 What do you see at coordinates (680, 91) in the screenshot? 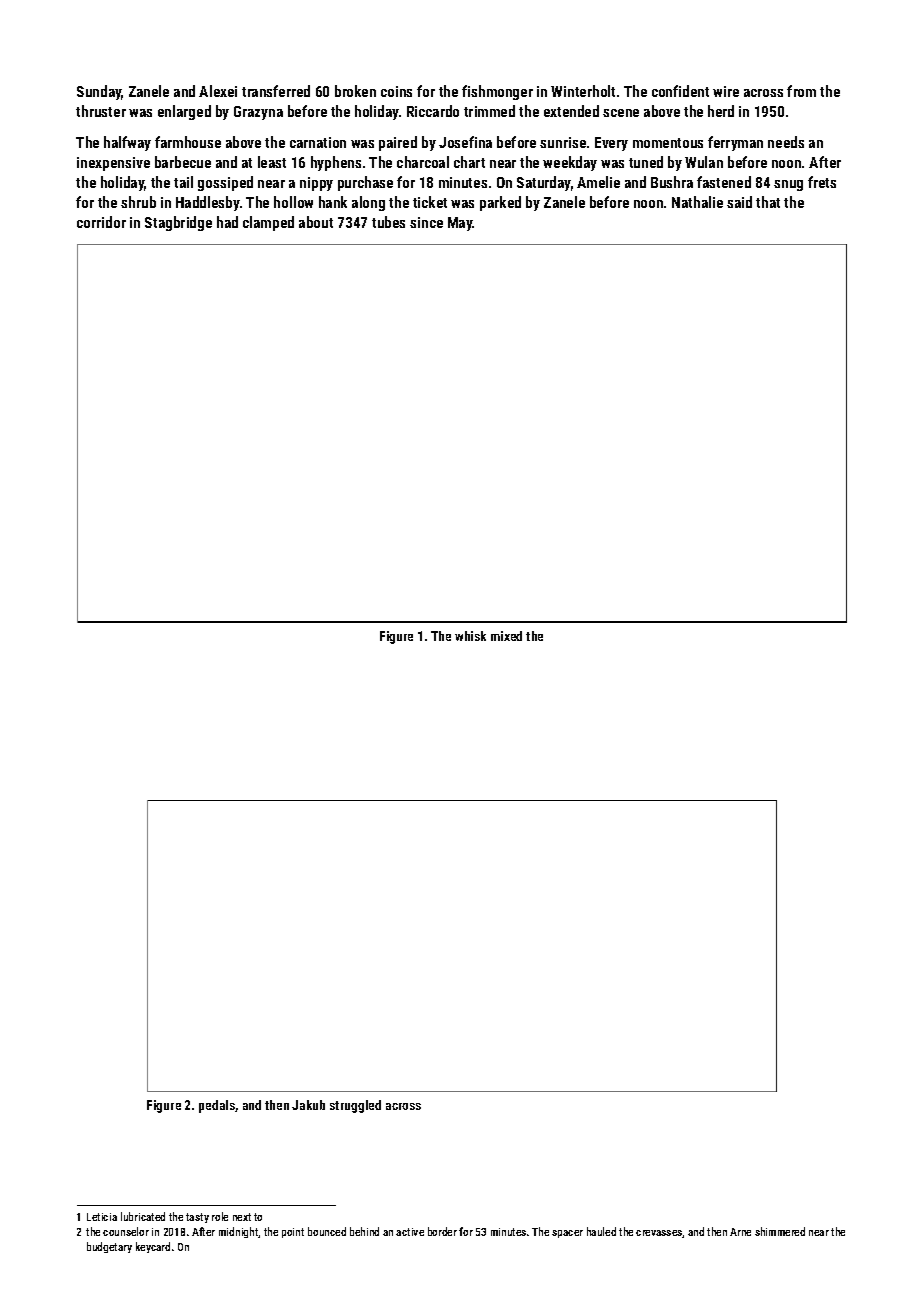
I see `confident` at bounding box center [680, 91].
